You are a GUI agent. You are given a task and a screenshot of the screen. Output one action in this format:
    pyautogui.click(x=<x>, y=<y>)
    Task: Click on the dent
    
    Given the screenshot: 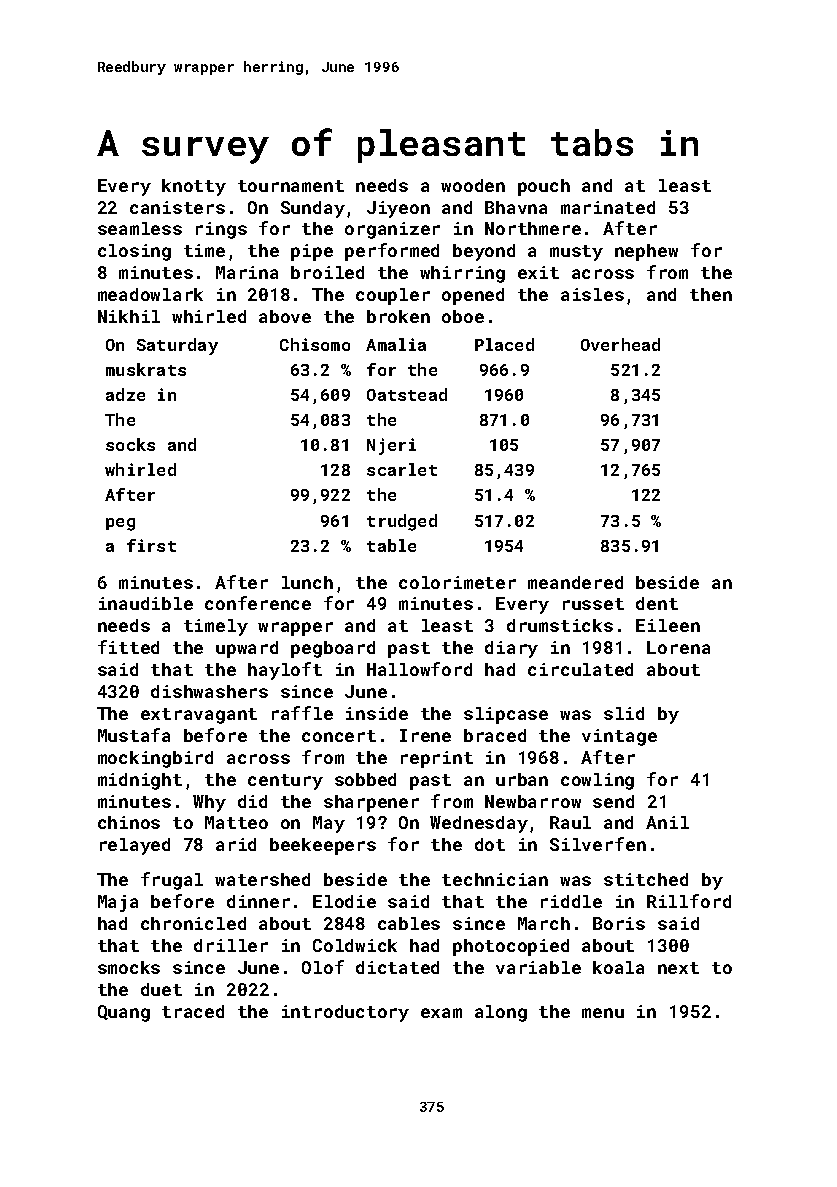 What is the action you would take?
    pyautogui.click(x=657, y=603)
